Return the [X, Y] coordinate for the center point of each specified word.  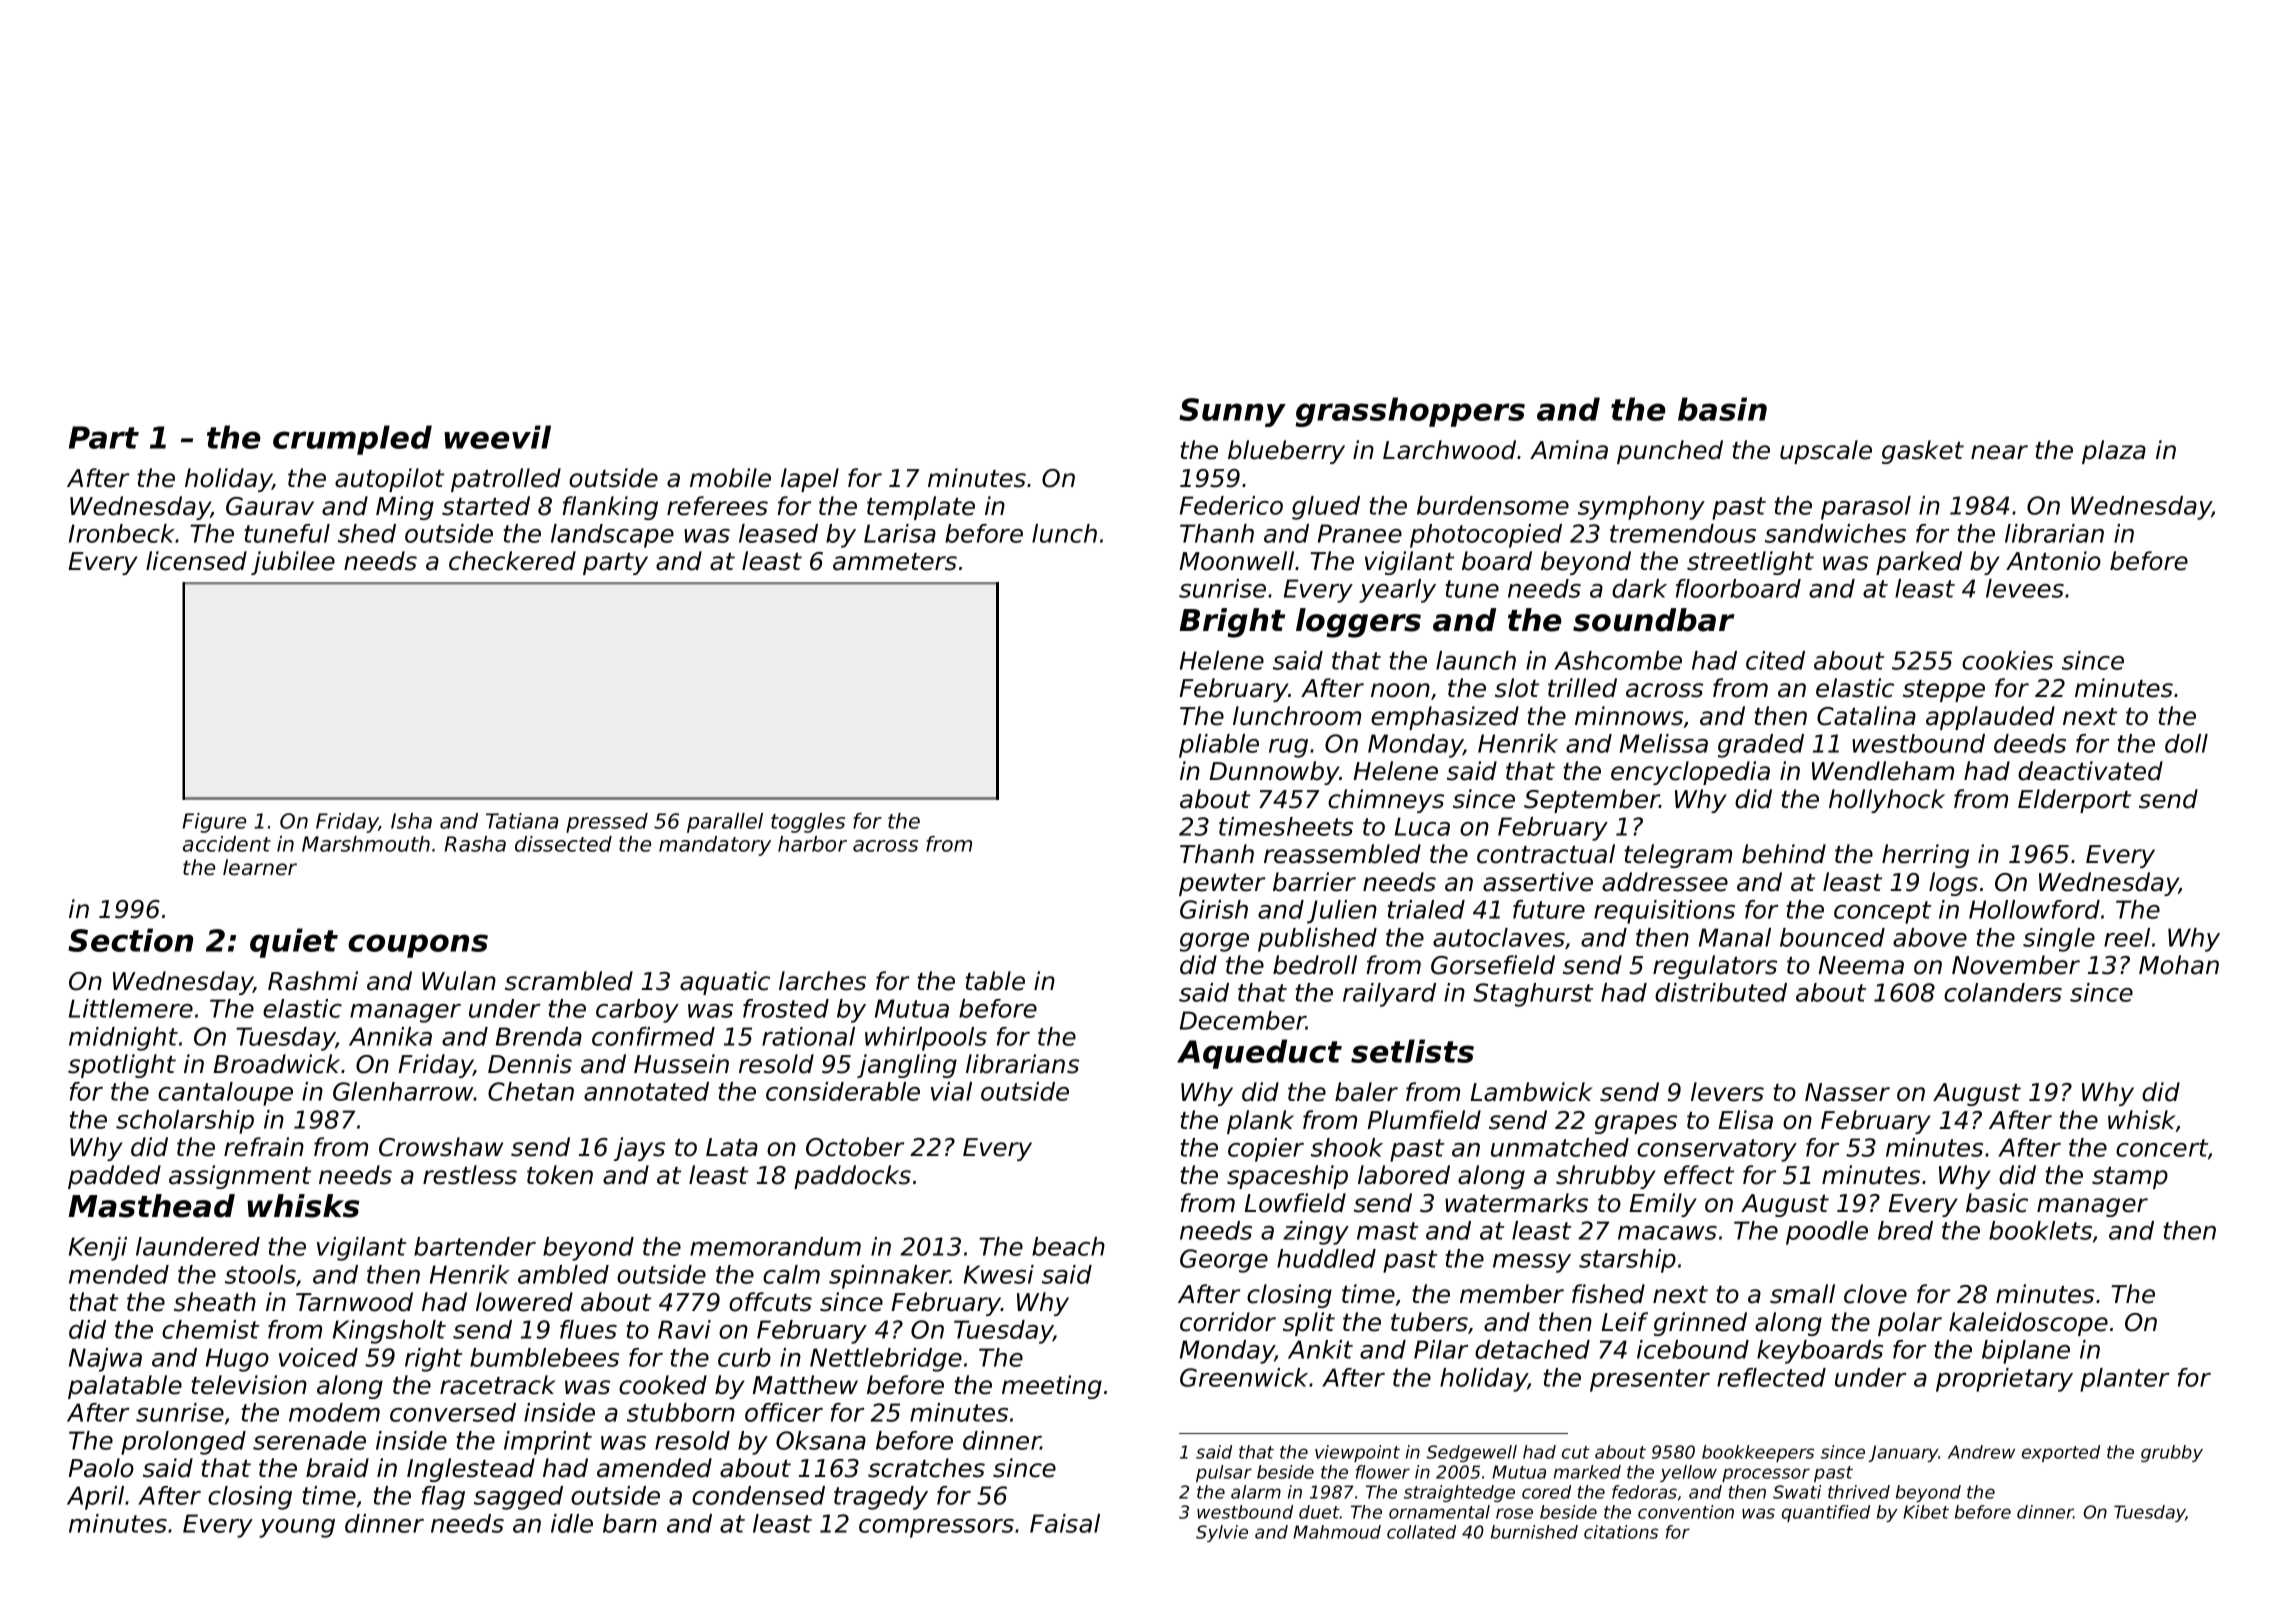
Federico [1231, 505]
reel [2127, 937]
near [1999, 452]
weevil [497, 437]
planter [2124, 1380]
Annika [390, 1036]
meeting [1052, 1387]
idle [572, 1523]
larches [822, 981]
